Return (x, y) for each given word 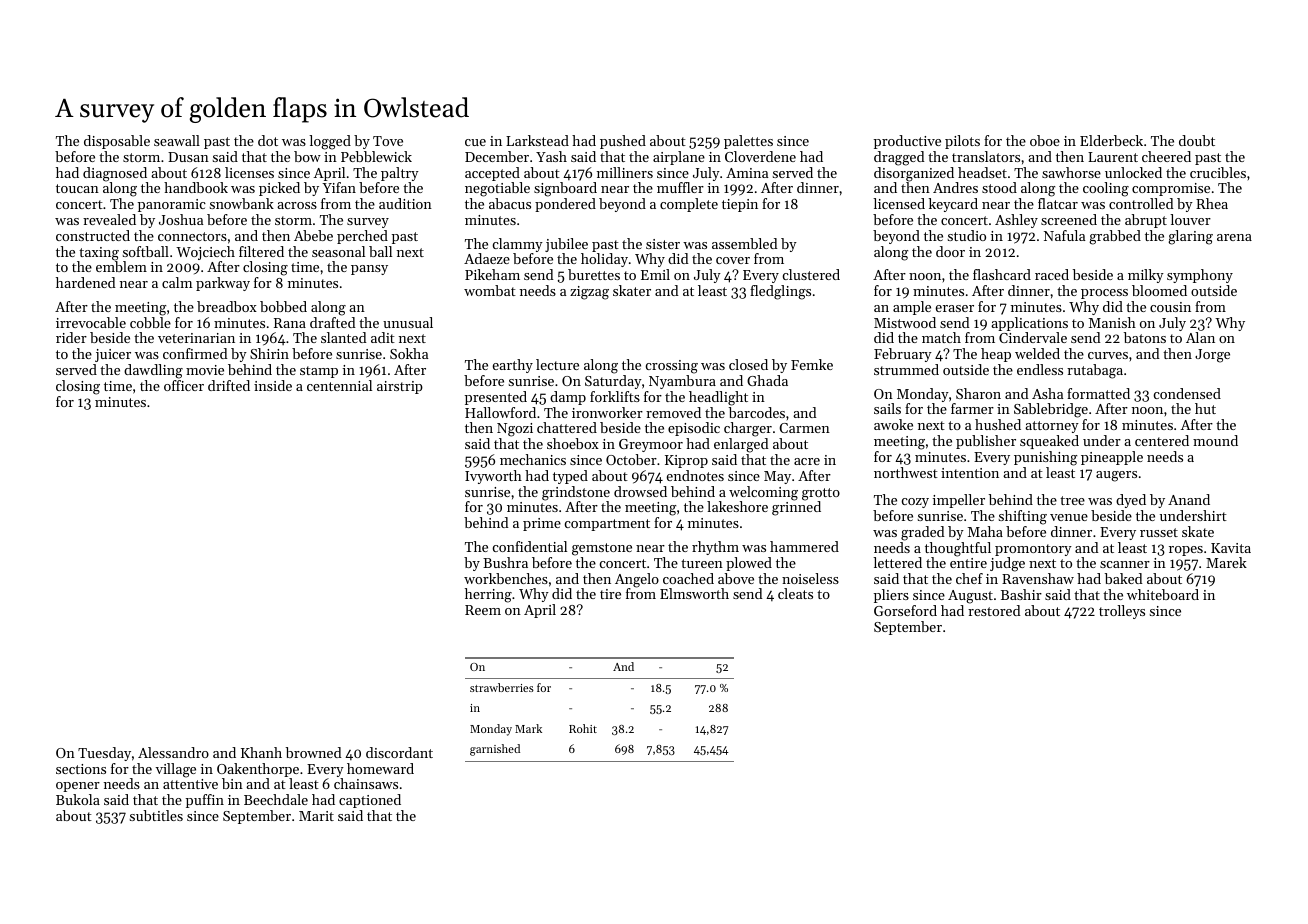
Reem (483, 610)
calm (177, 282)
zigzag (589, 293)
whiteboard (1163, 594)
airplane (679, 158)
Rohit (583, 728)
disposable (117, 142)
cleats (795, 593)
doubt (1197, 140)
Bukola (78, 799)
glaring (1190, 237)
